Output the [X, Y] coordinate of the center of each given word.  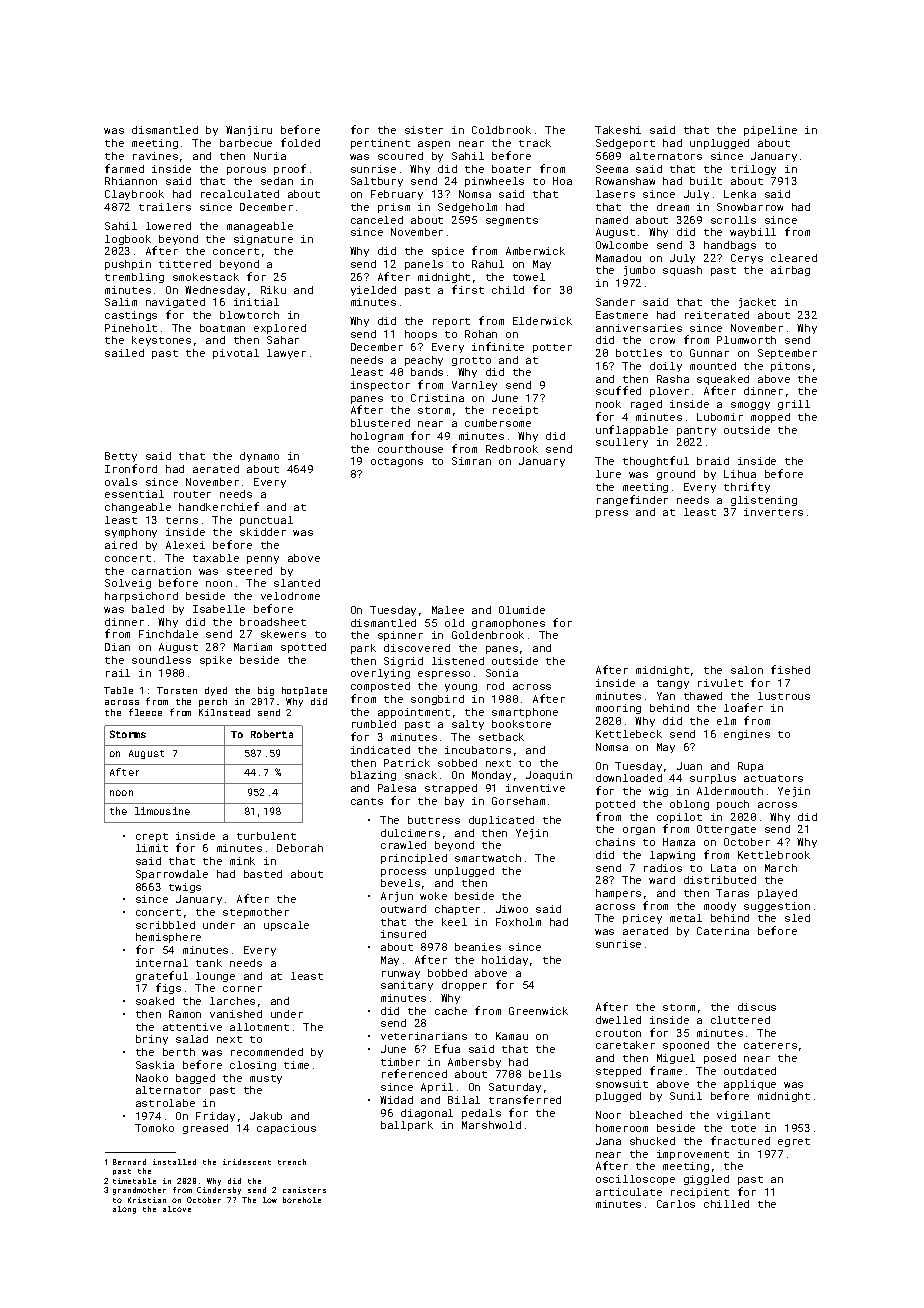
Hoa [562, 181]
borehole [302, 1200]
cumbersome [498, 423]
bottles [639, 353]
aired [121, 545]
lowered [168, 226]
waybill [753, 233]
